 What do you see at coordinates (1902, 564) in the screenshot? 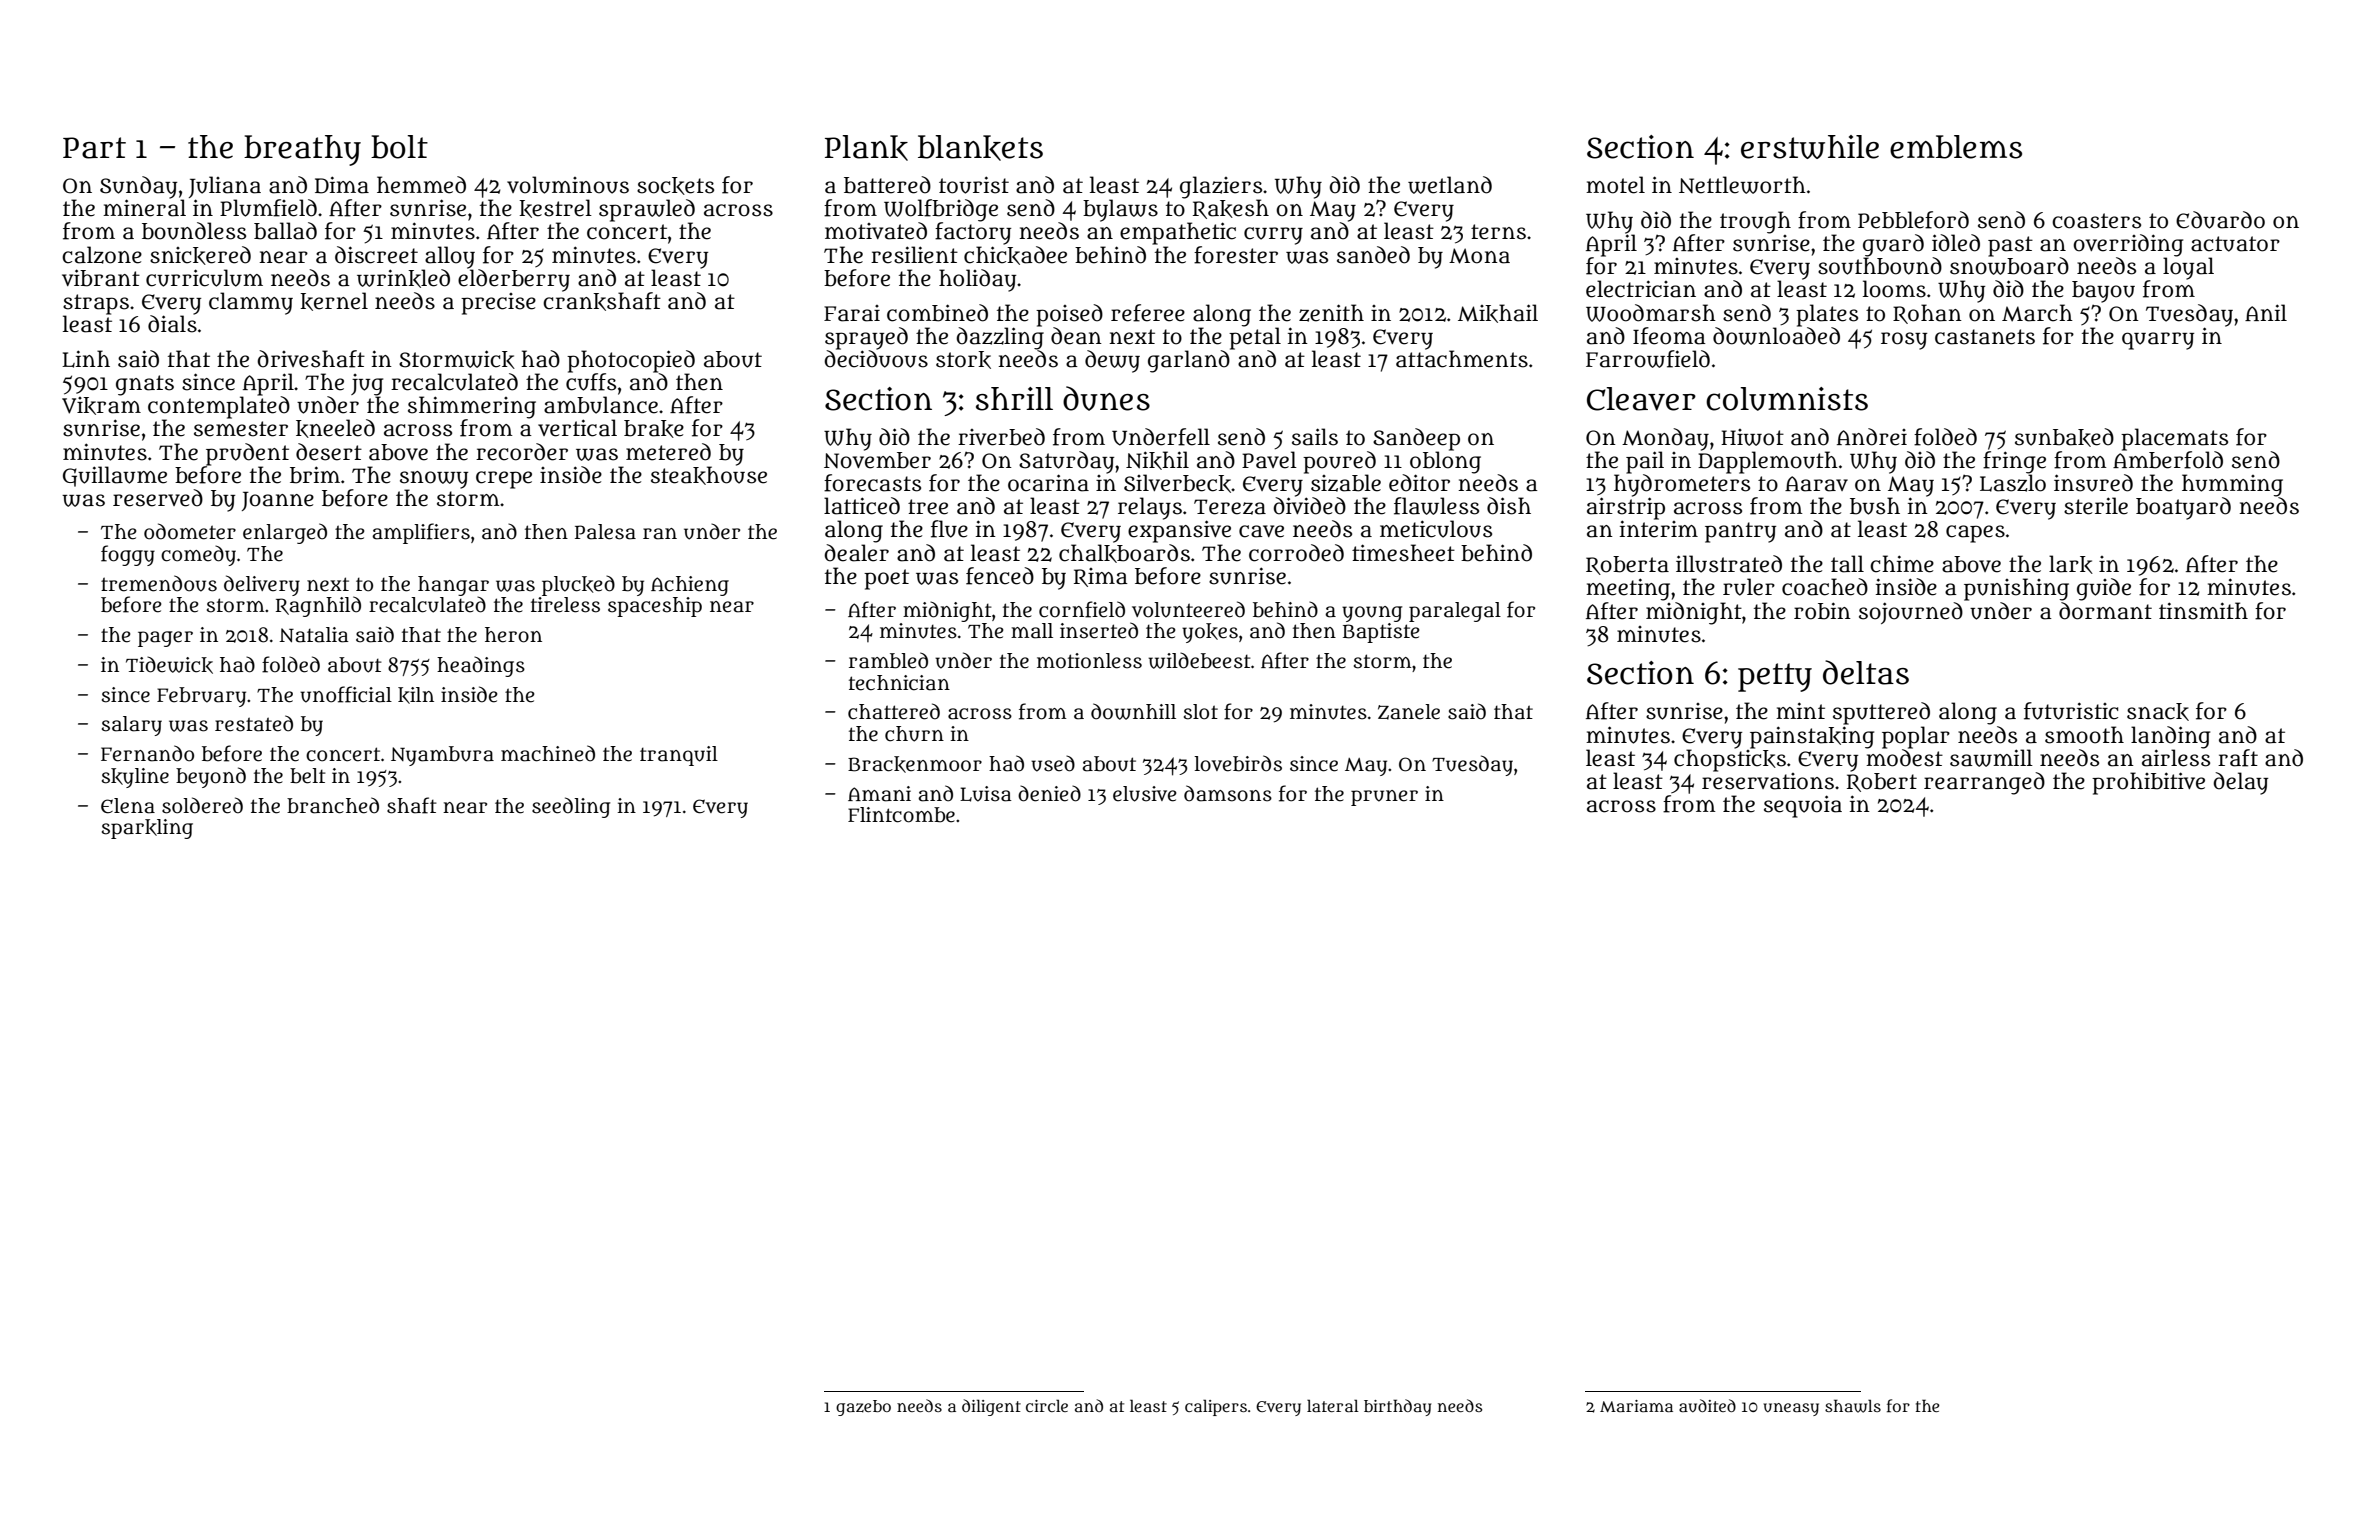
I see `chime` at bounding box center [1902, 564].
